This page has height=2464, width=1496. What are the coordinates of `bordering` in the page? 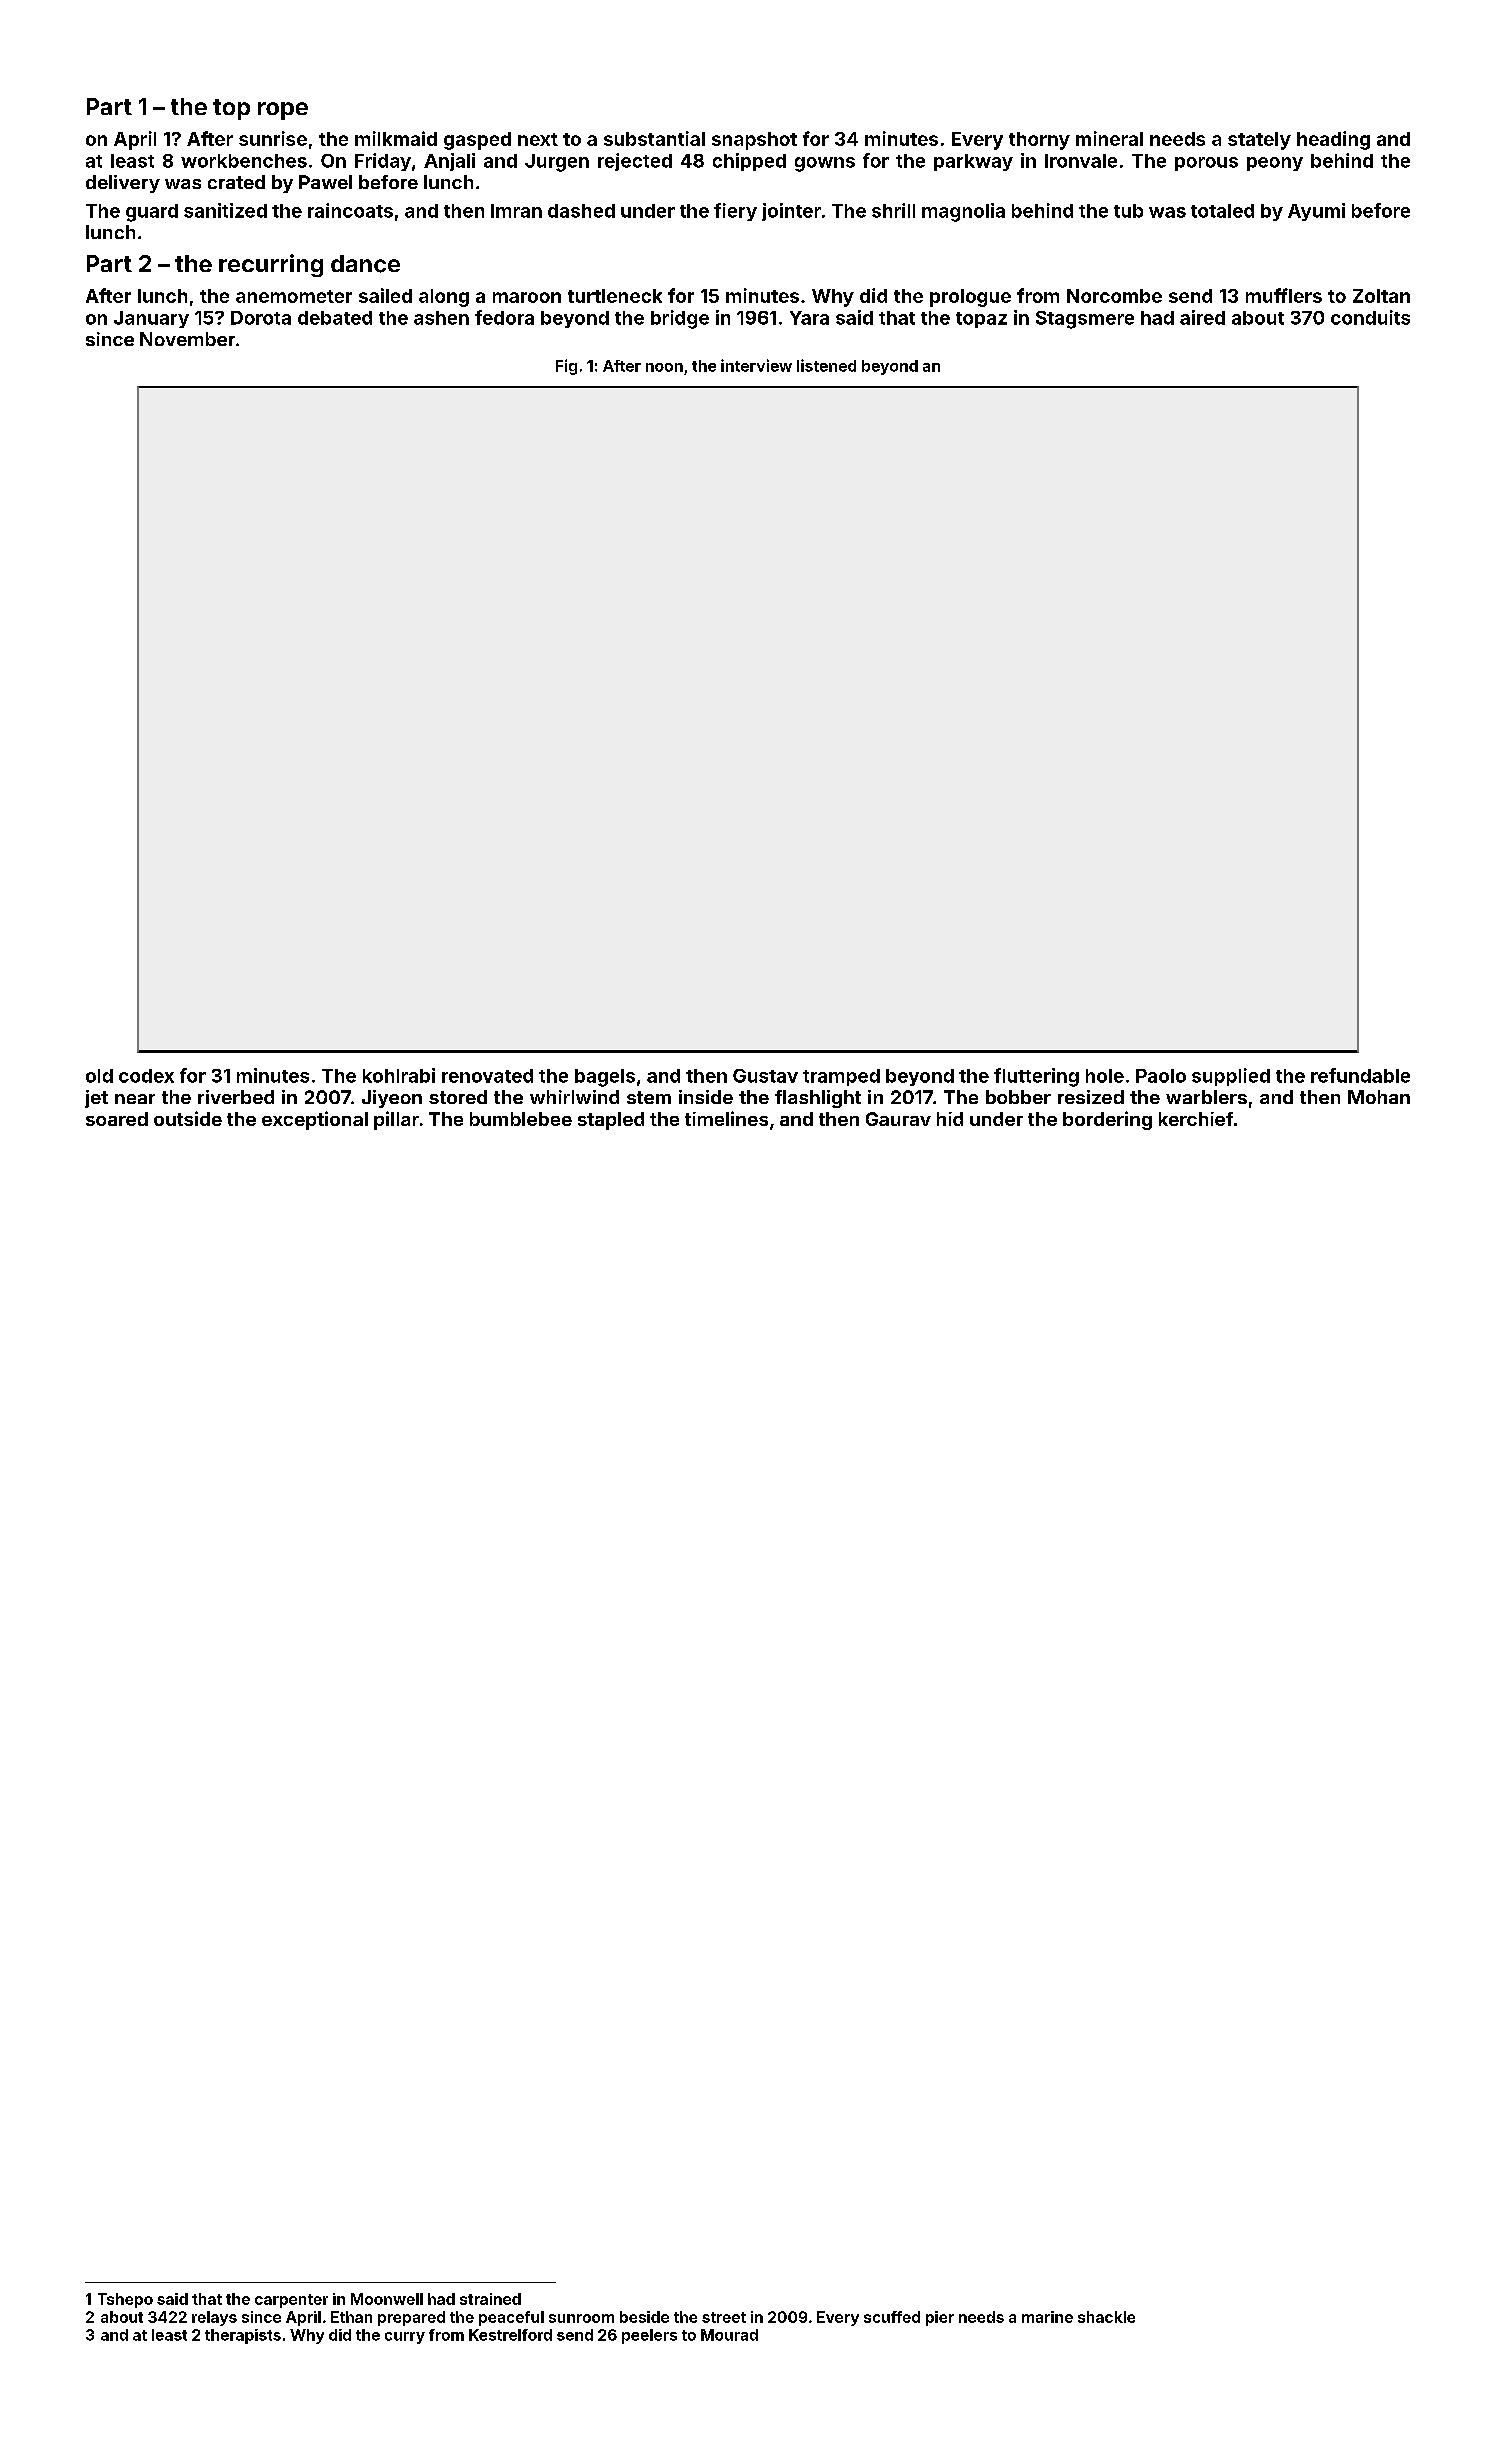 It's located at (1107, 1120).
